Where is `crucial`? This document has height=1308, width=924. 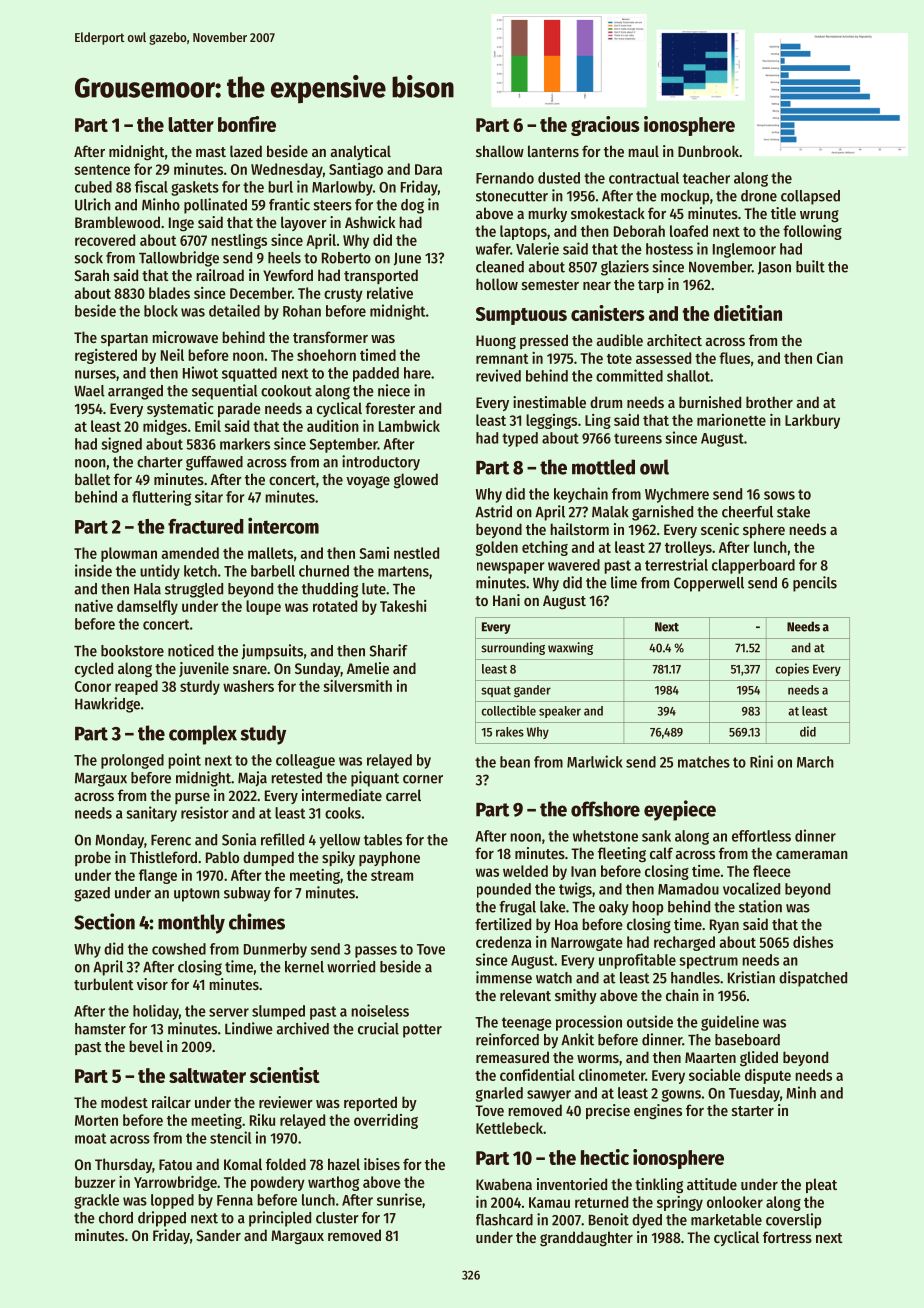 crucial is located at coordinates (378, 1028).
